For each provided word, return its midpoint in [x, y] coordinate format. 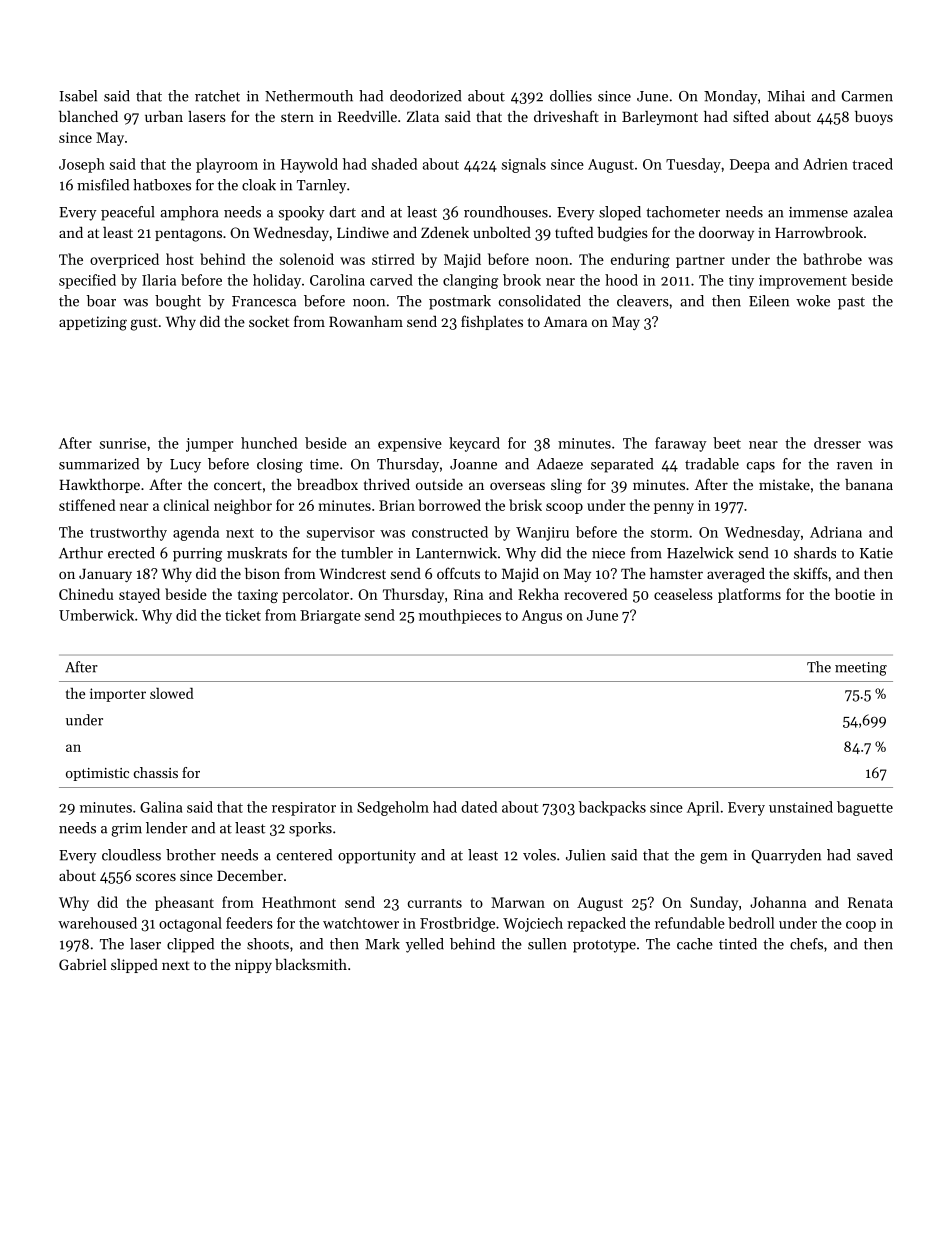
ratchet [217, 96]
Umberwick [96, 615]
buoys [874, 118]
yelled [425, 945]
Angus [542, 617]
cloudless [131, 855]
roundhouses [506, 212]
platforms [749, 595]
